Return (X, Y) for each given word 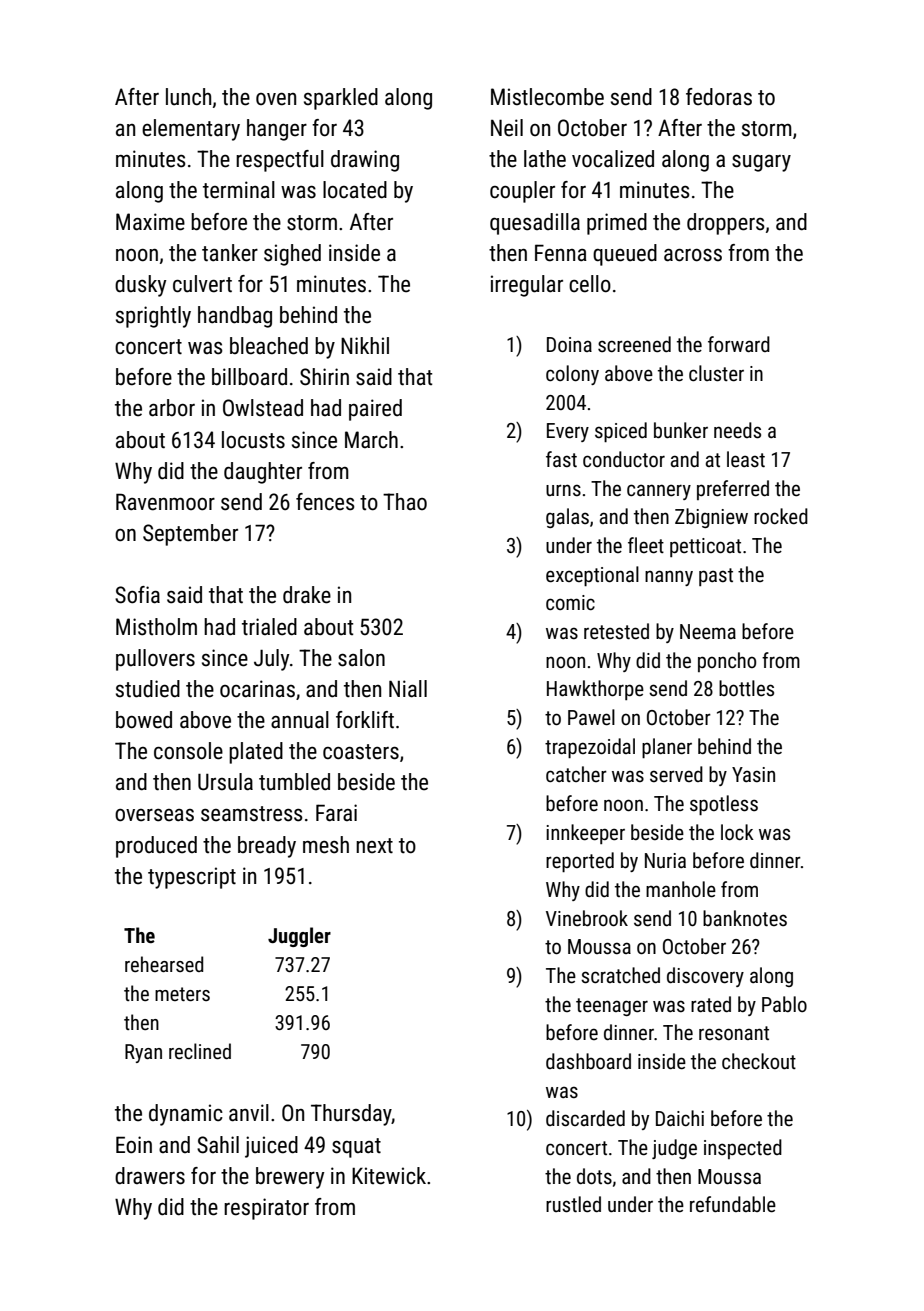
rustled (573, 1204)
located (355, 190)
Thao (405, 502)
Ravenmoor (165, 502)
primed (617, 224)
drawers (150, 1176)
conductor (624, 459)
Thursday (351, 1115)
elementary (191, 130)
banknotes (745, 918)
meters (182, 994)
